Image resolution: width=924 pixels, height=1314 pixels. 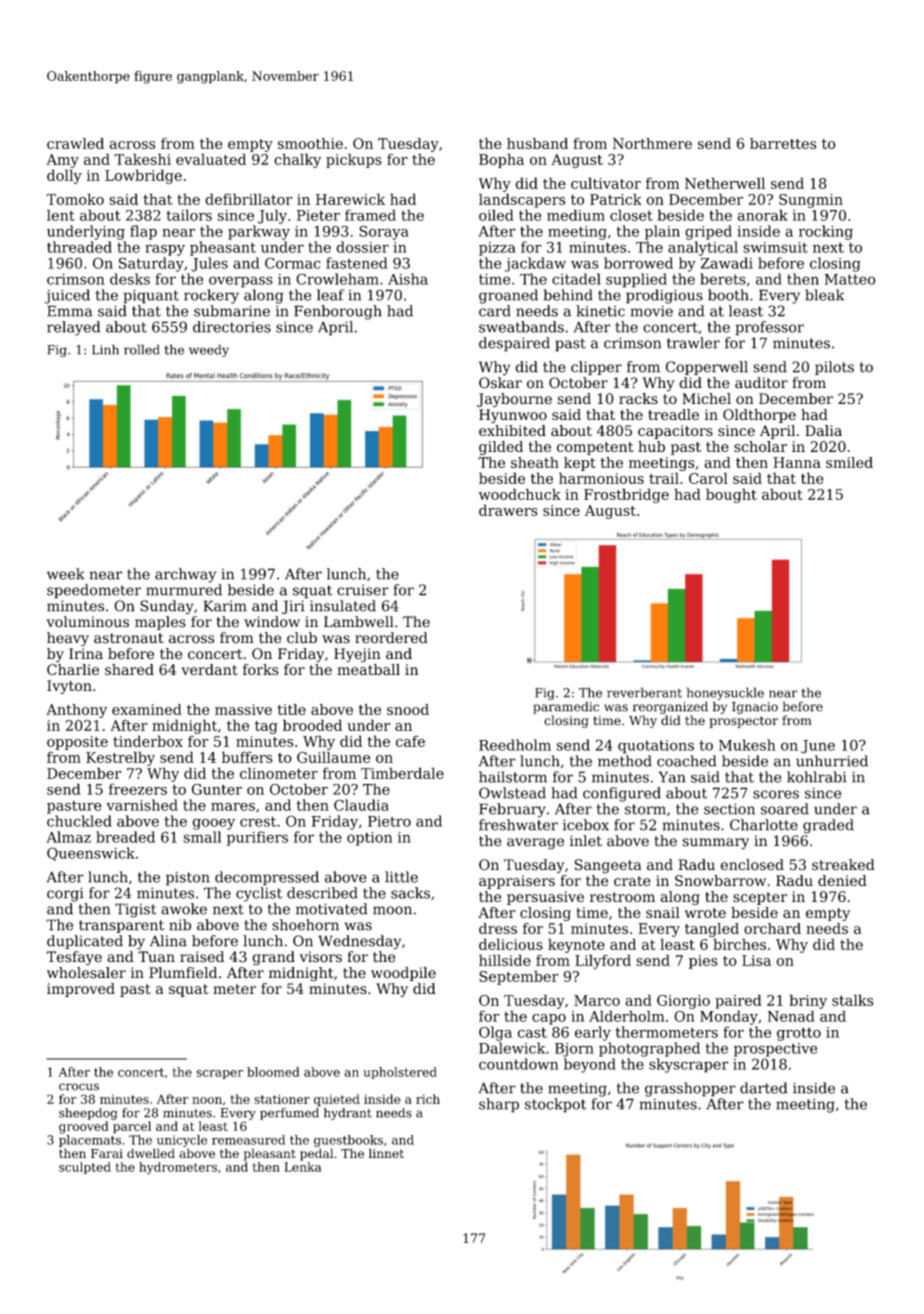 What do you see at coordinates (249, 199) in the page?
I see `defibrillator` at bounding box center [249, 199].
